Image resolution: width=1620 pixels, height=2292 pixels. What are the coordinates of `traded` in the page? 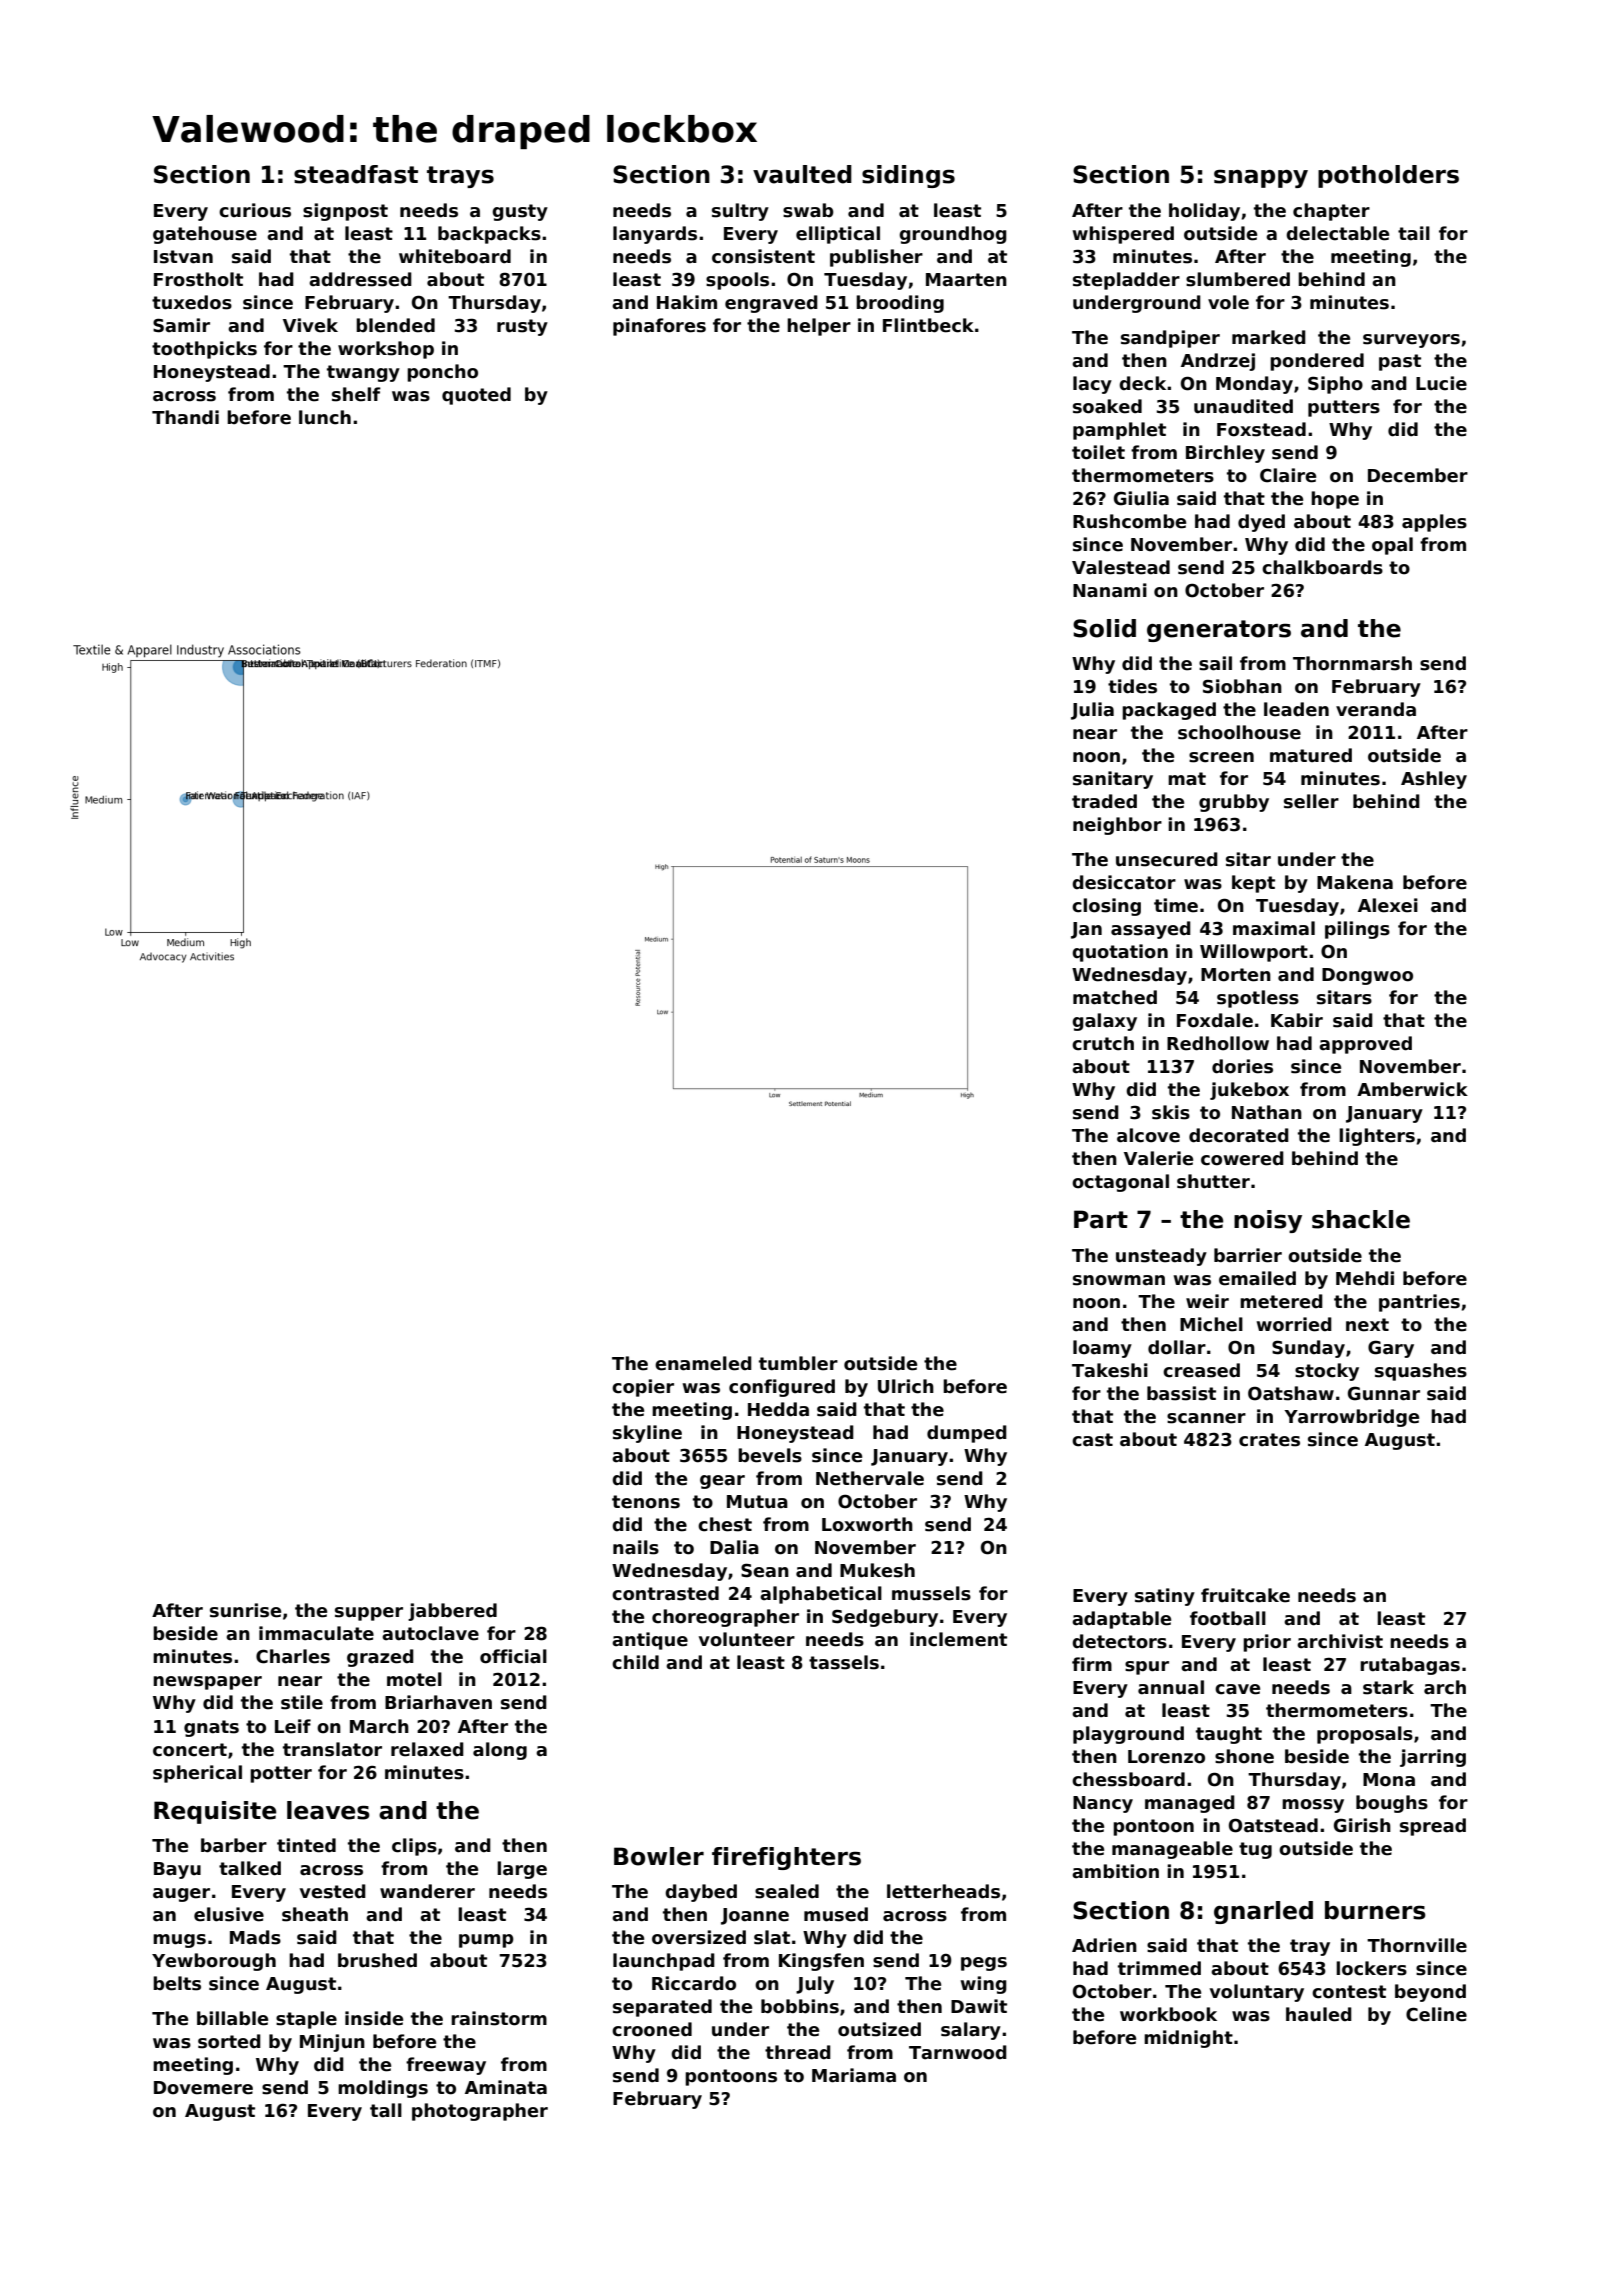 It's located at (1104, 801).
